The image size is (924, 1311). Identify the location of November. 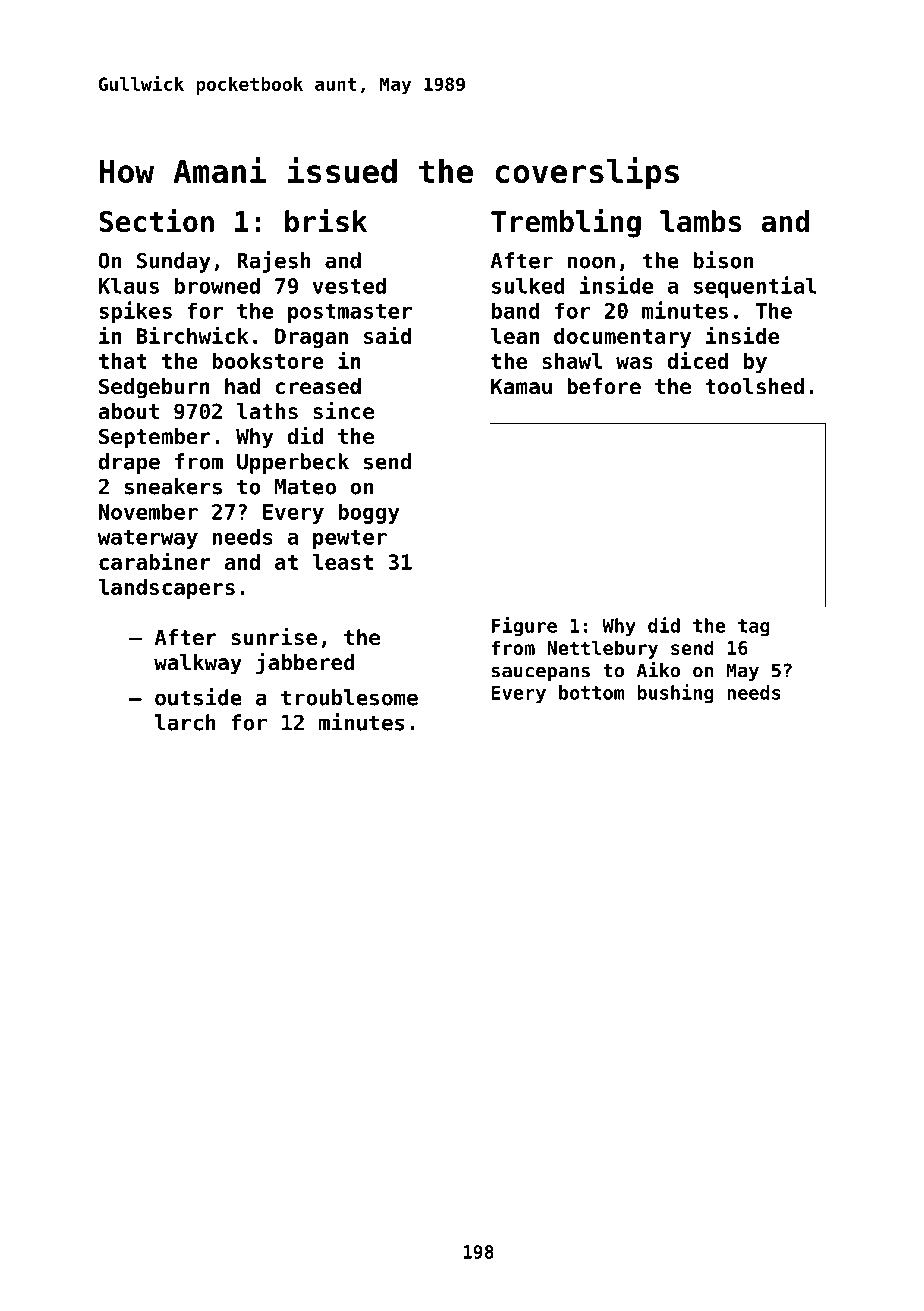
(148, 511).
